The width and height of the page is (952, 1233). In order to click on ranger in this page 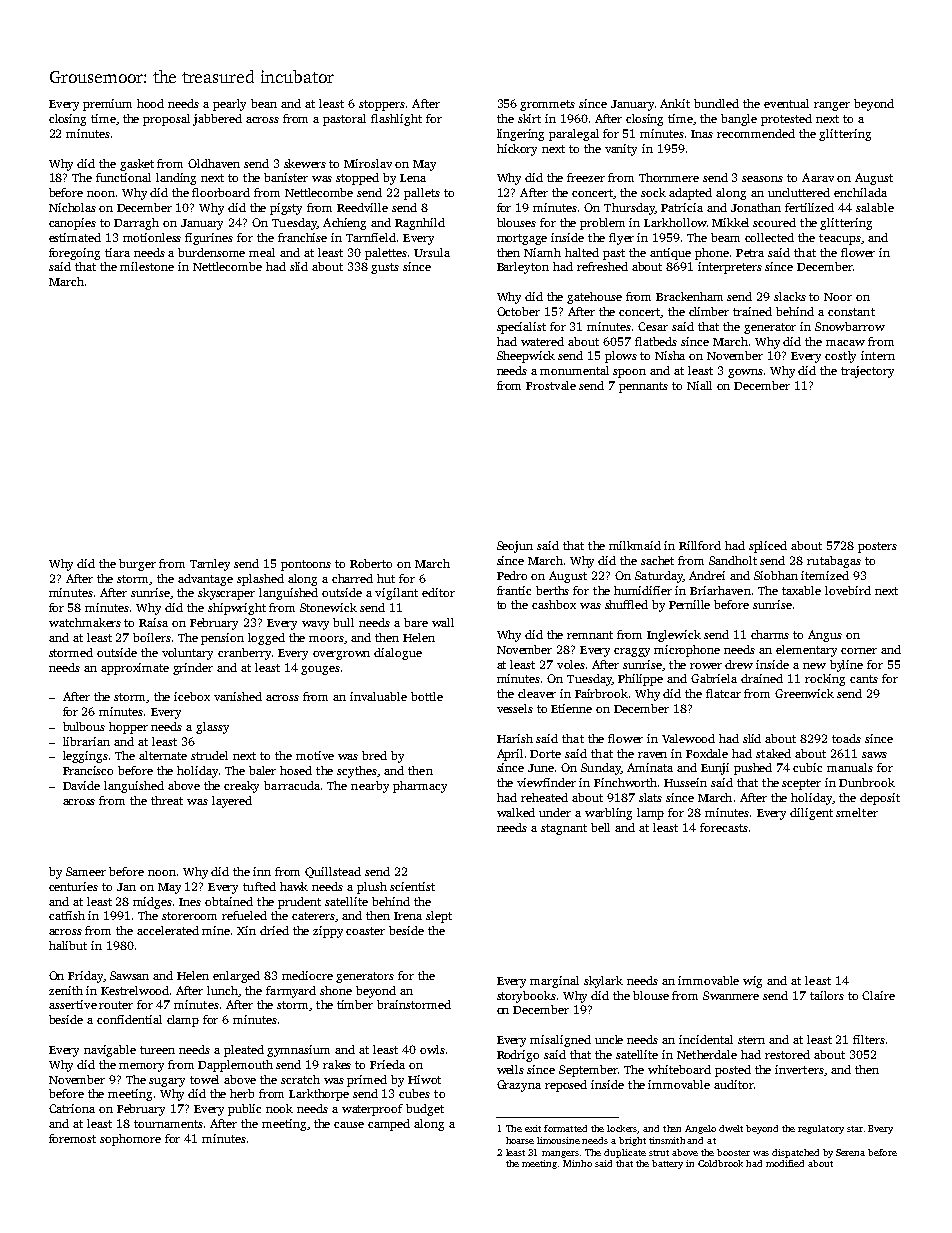, I will do `click(832, 106)`.
